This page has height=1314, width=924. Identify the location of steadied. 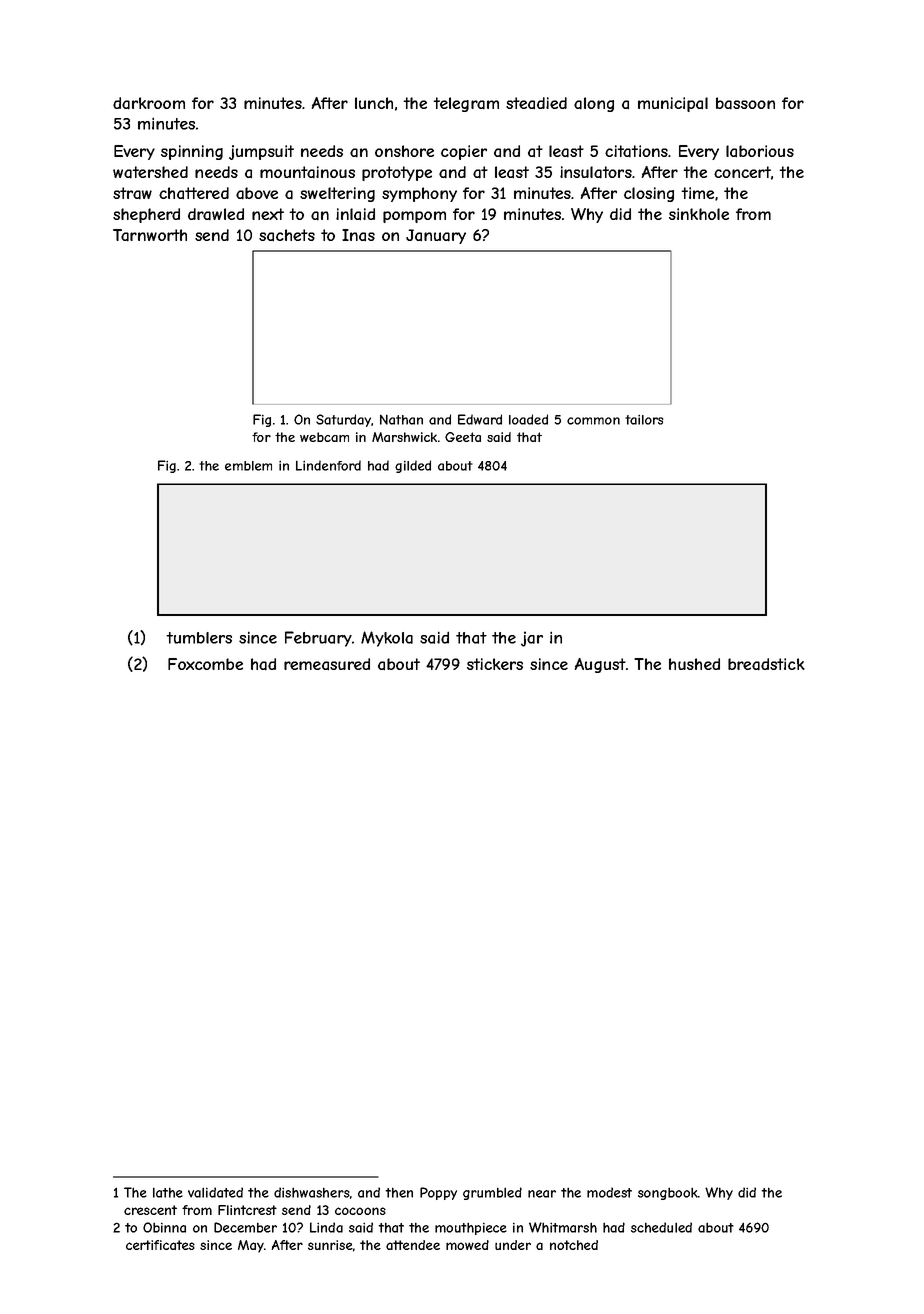
(536, 103).
